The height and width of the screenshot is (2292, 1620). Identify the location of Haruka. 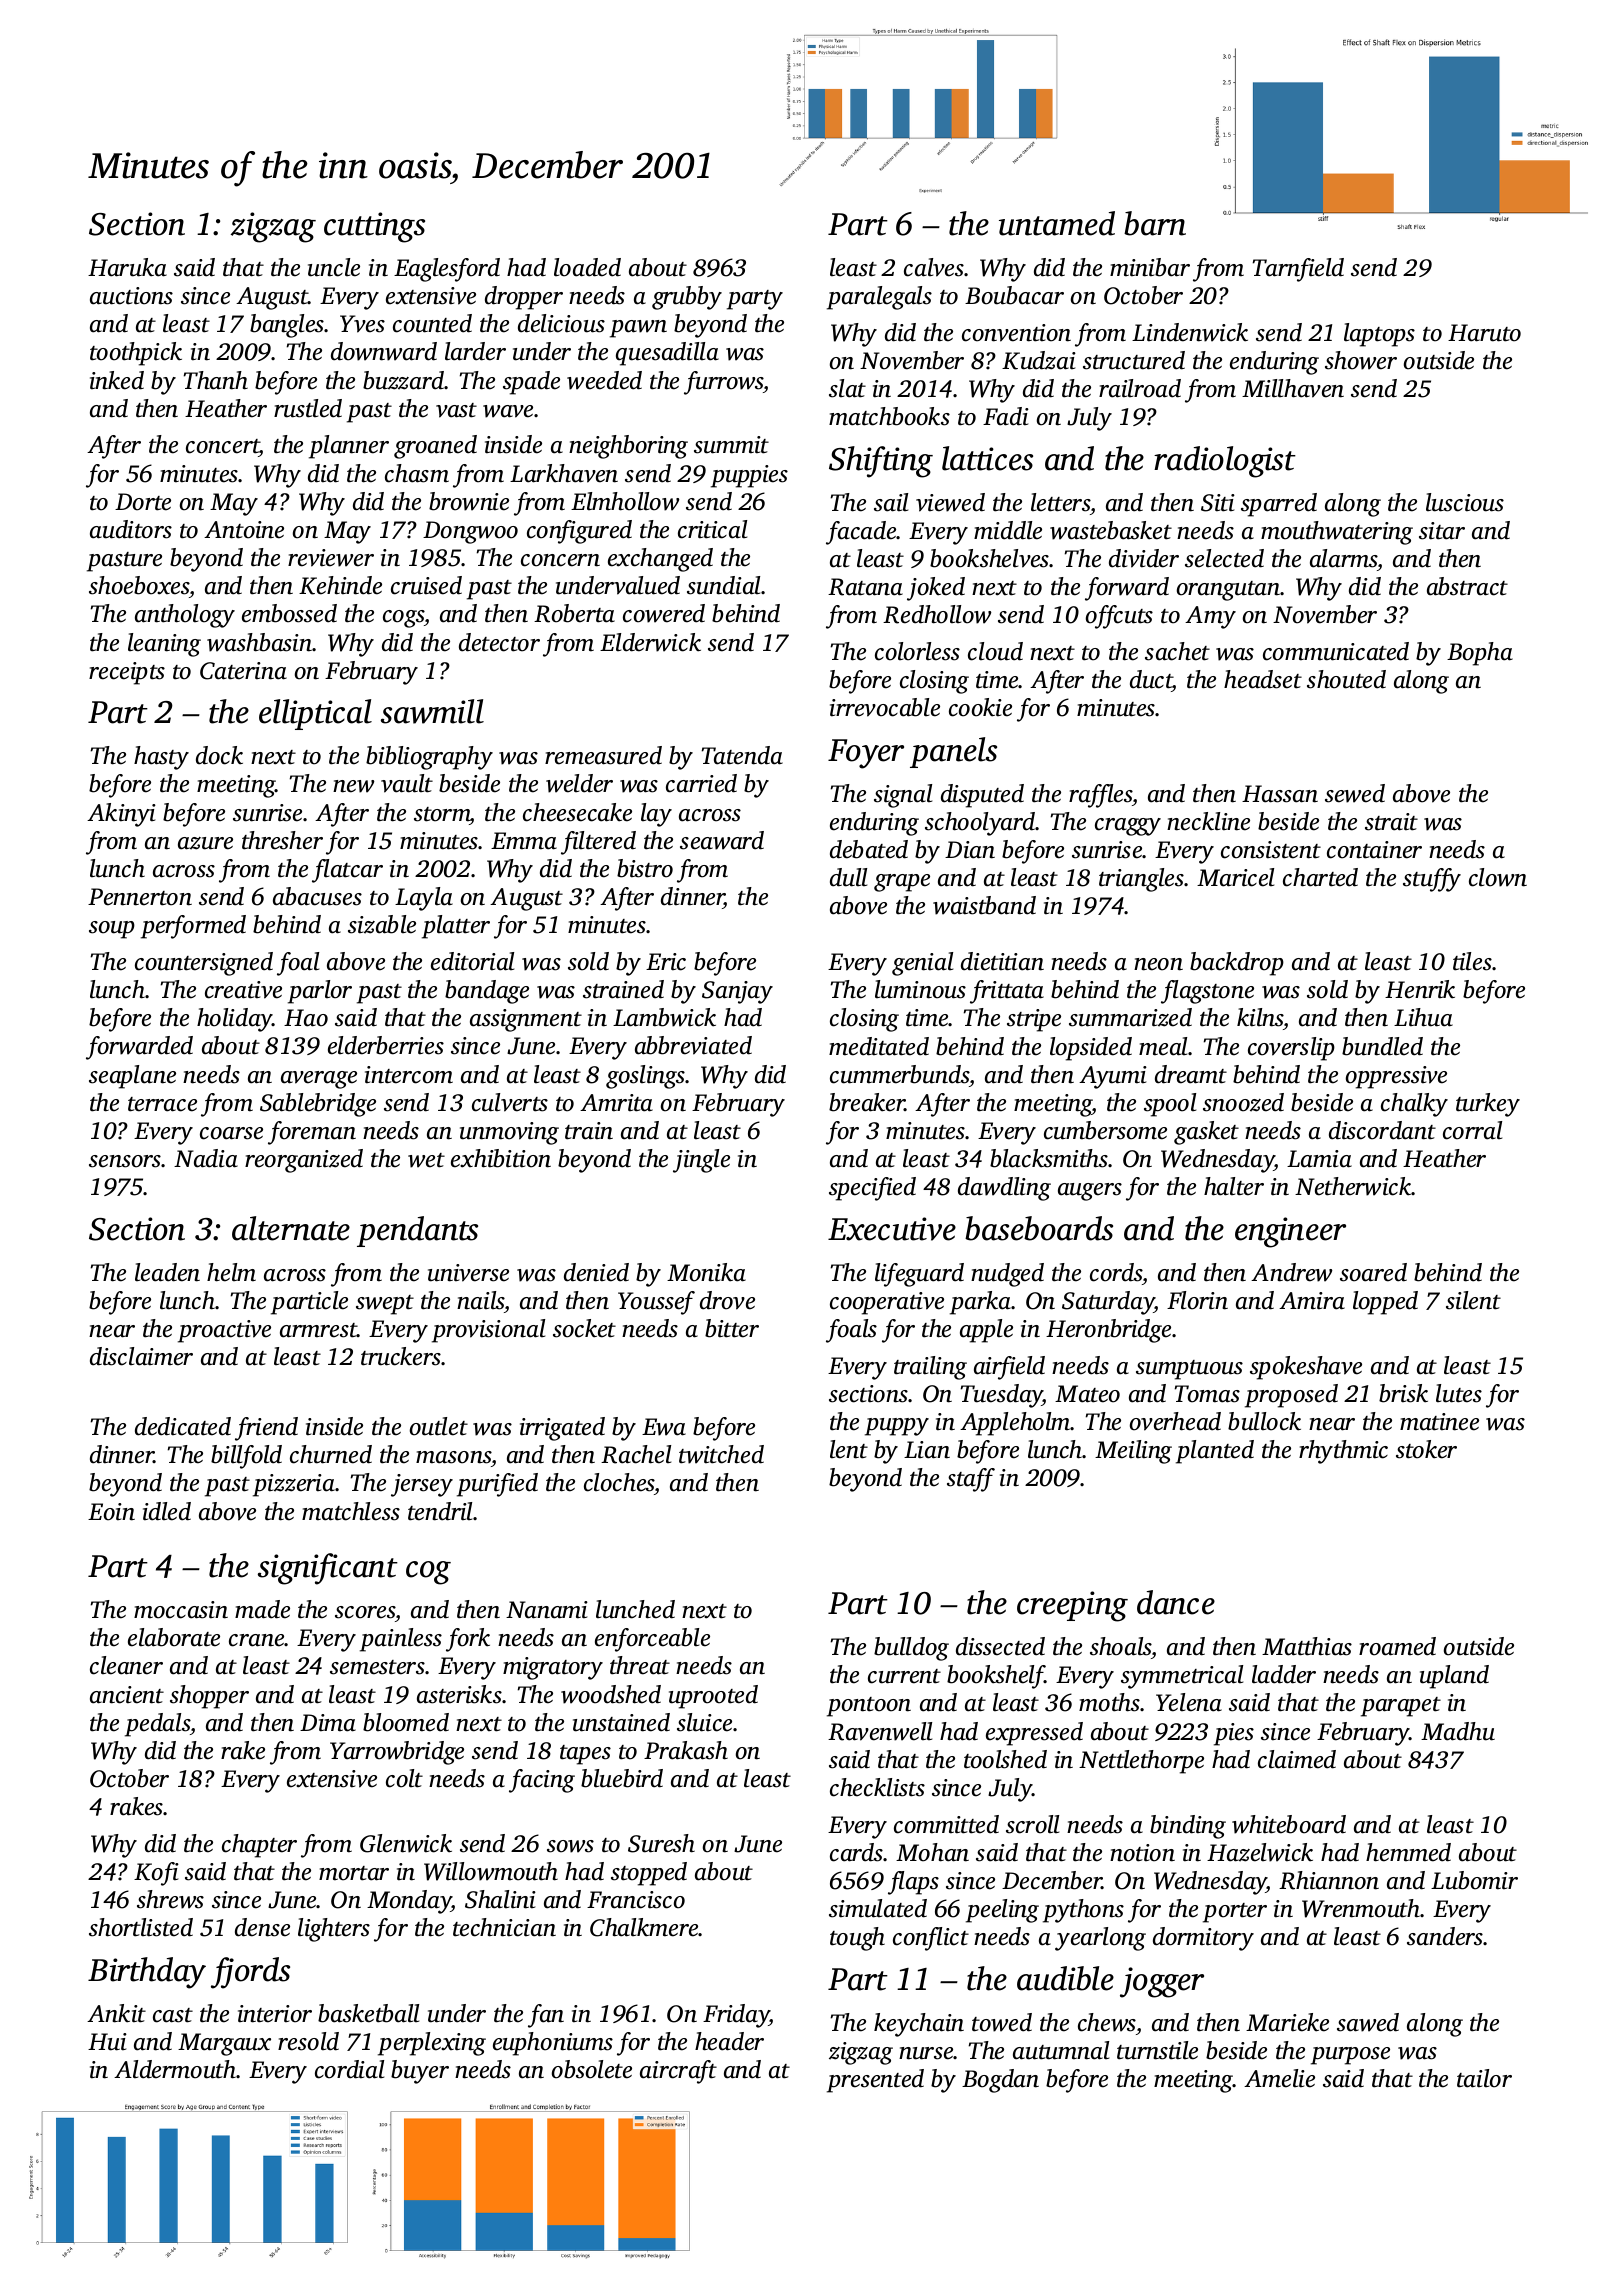
(127, 267).
